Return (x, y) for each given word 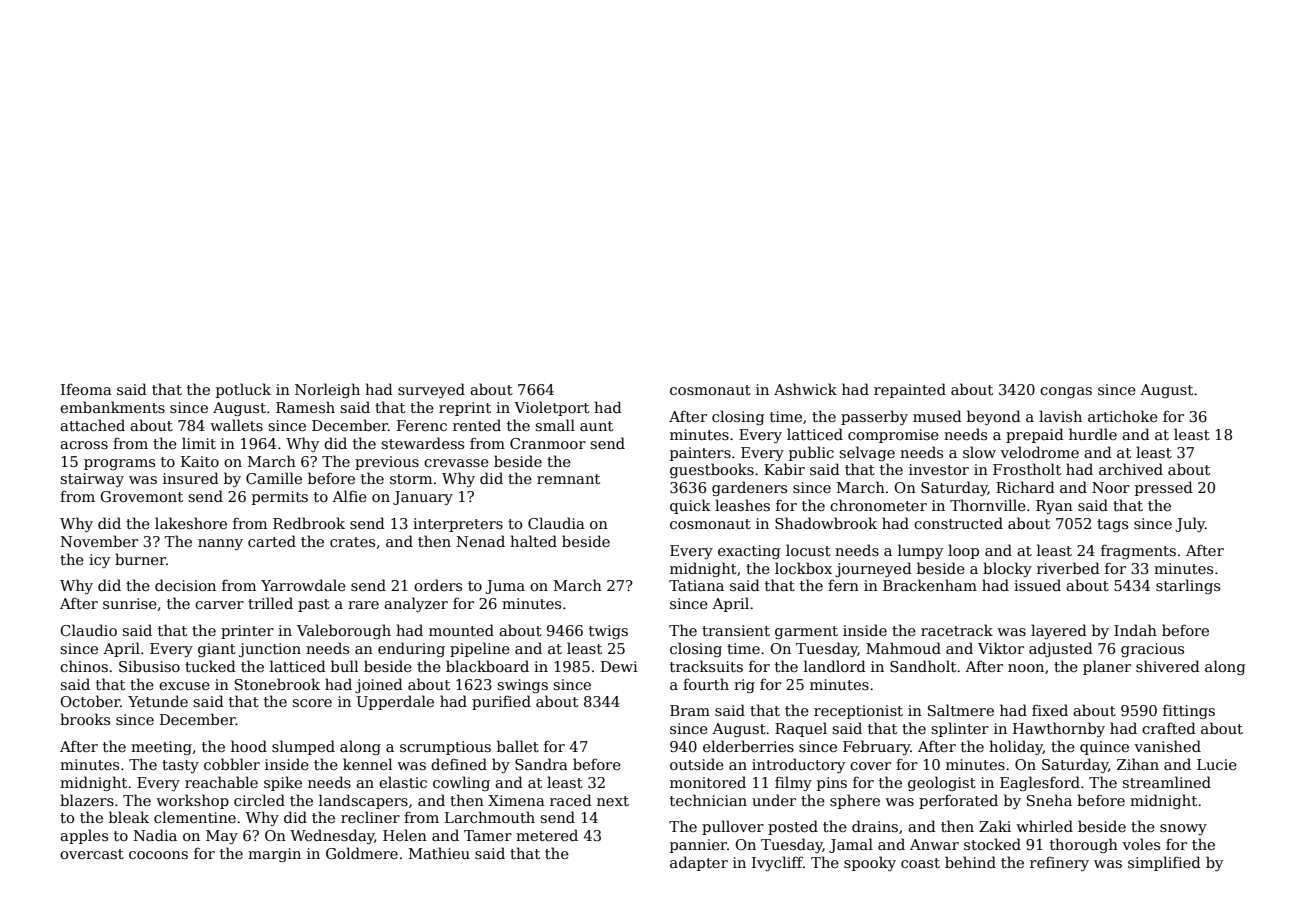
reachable (221, 782)
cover (870, 766)
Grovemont (141, 496)
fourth (706, 684)
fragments (1138, 551)
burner (140, 559)
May (222, 837)
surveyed (431, 390)
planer (1107, 667)
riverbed (1068, 568)
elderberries (748, 746)
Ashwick (805, 389)
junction (270, 650)
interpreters (458, 525)
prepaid (1035, 435)
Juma (505, 587)
